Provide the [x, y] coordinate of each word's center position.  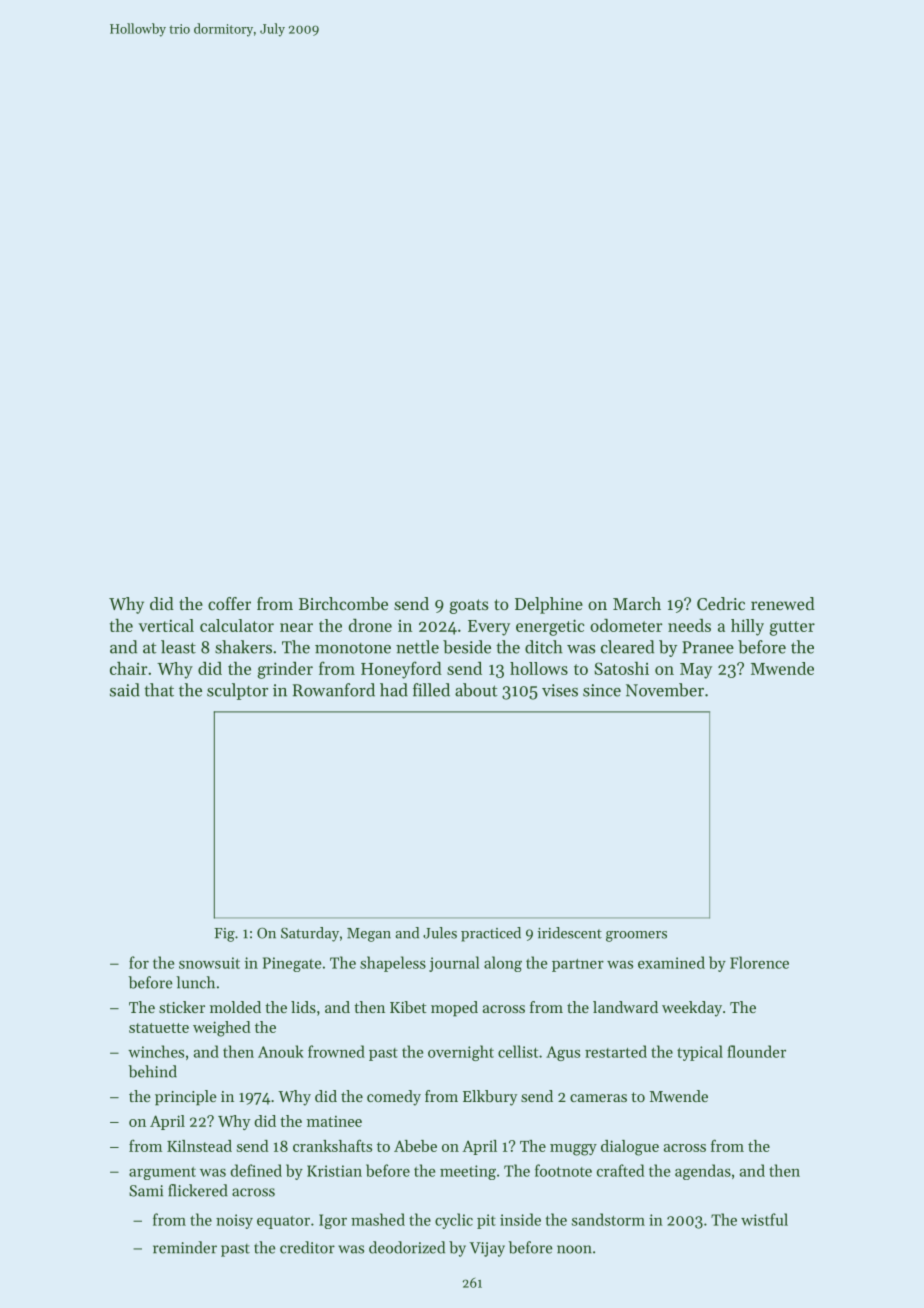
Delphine [549, 605]
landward [625, 1007]
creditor [307, 1247]
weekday [692, 1009]
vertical [166, 625]
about [476, 690]
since [602, 690]
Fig [224, 935]
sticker [182, 1007]
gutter [792, 628]
